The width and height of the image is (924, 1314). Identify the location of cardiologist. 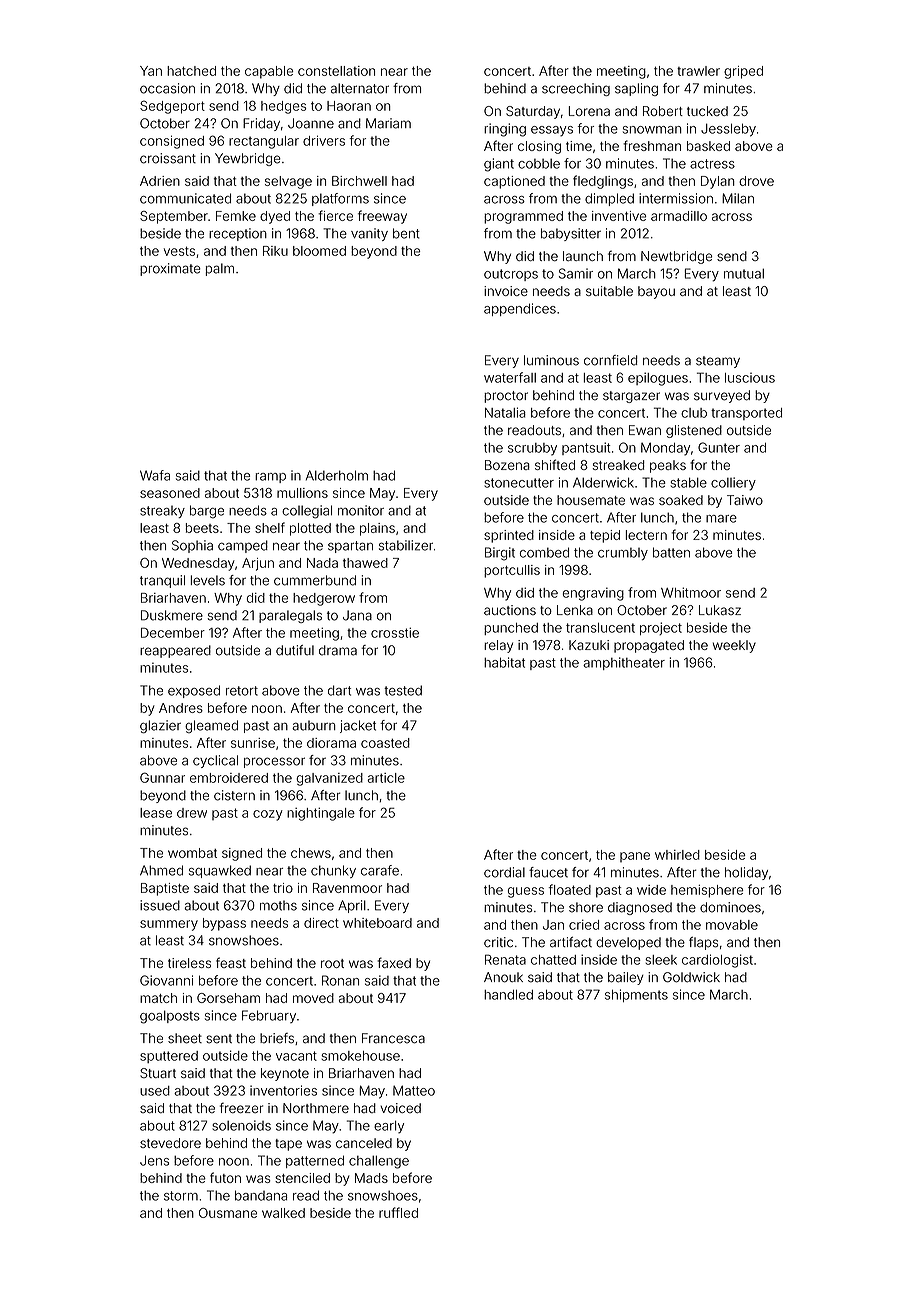
(717, 961).
